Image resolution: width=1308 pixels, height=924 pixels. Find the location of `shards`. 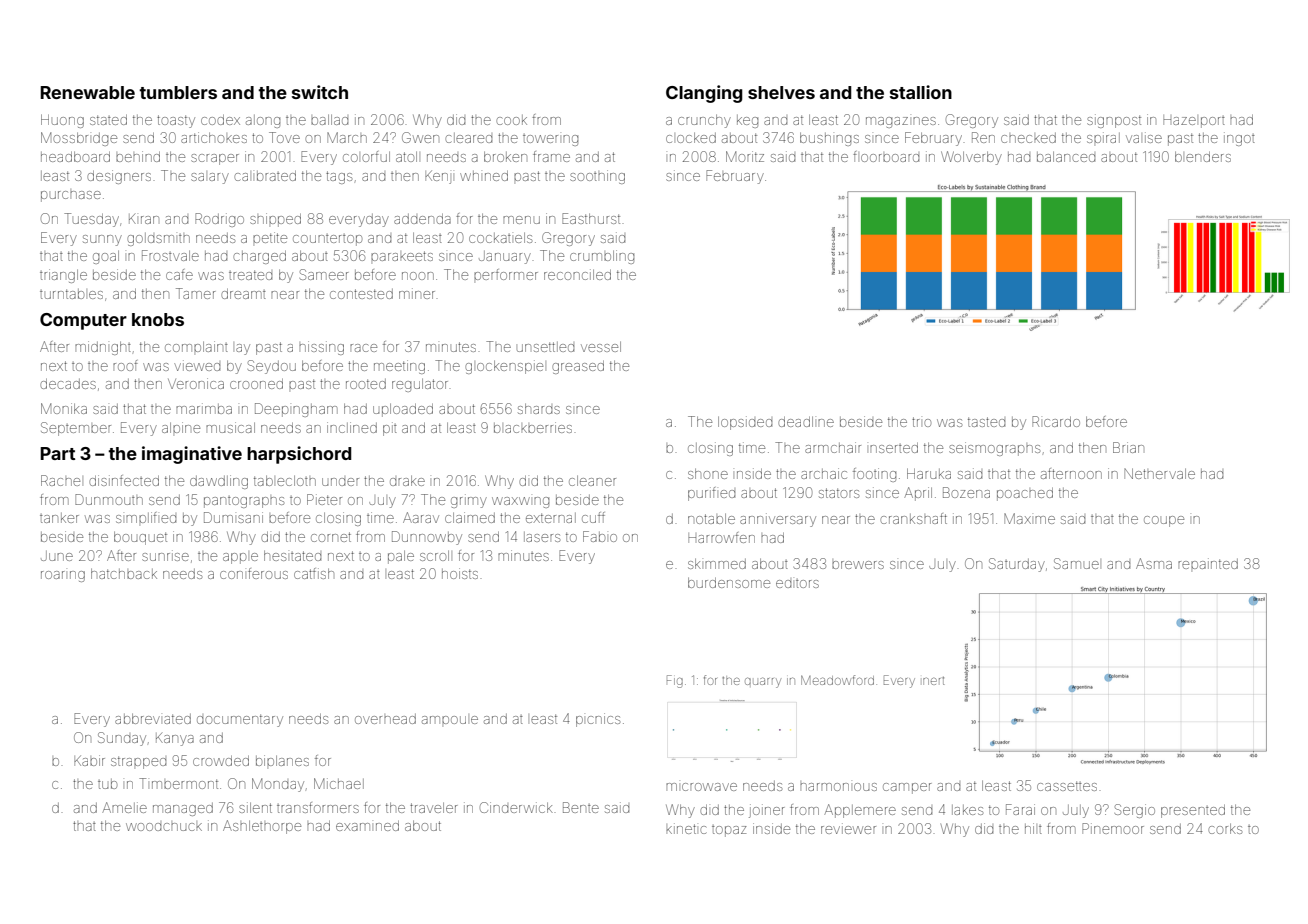

shards is located at coordinates (539, 409).
